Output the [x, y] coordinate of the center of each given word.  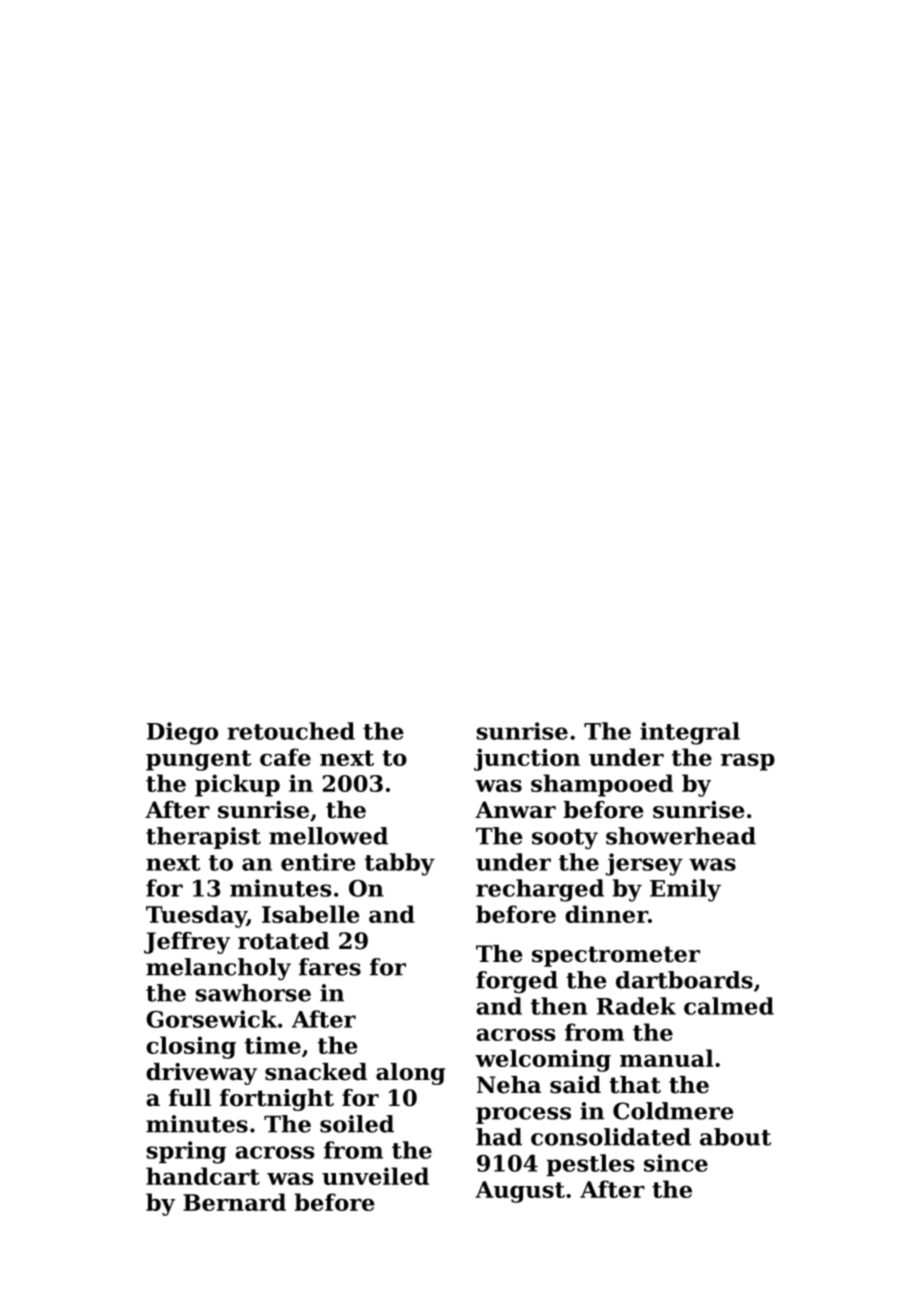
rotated [284, 941]
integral [690, 733]
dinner [606, 914]
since [676, 1163]
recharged [540, 890]
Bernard [234, 1202]
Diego [182, 733]
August [520, 1192]
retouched [291, 731]
